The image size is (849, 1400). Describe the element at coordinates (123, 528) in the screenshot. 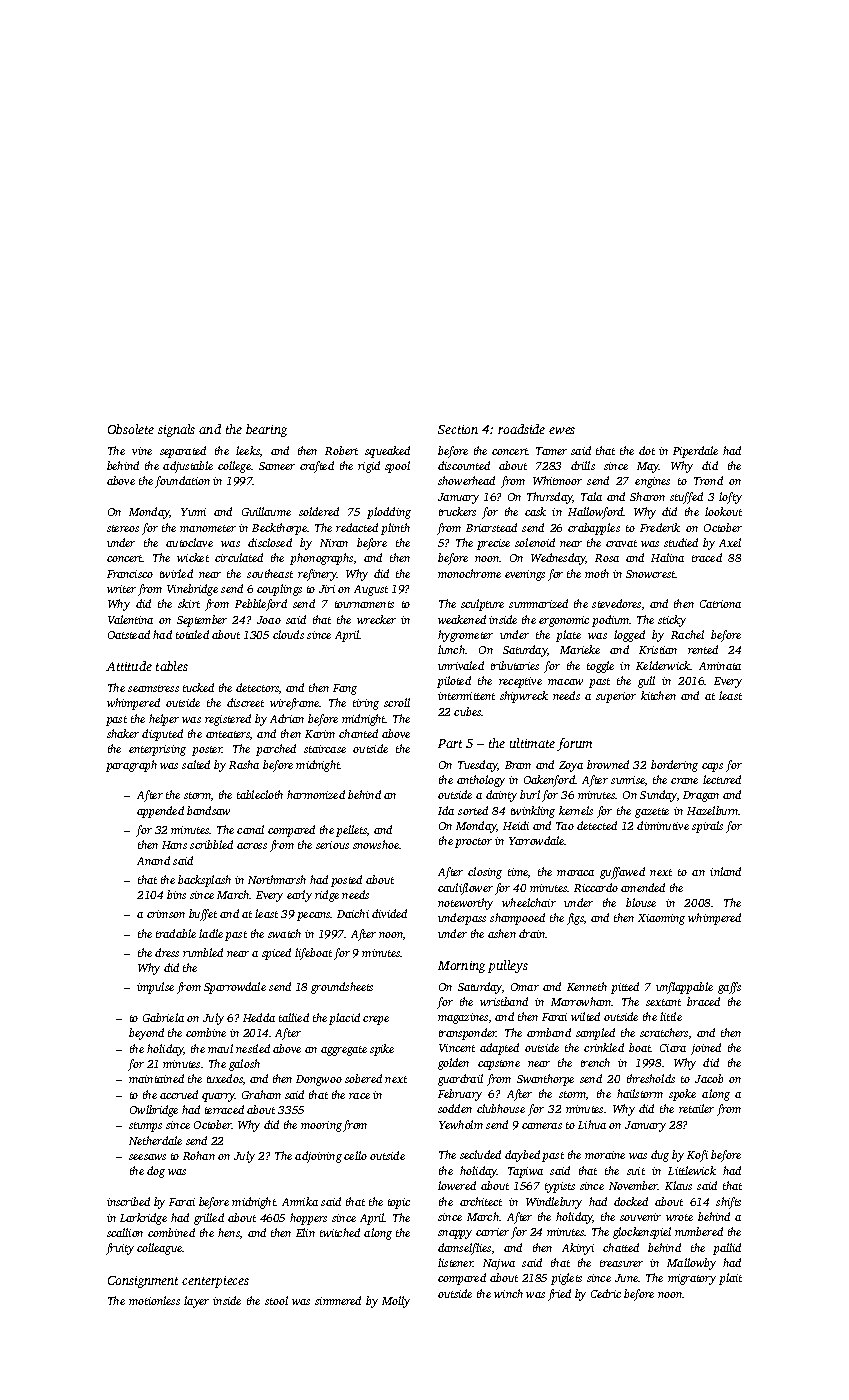

I see `stereos` at that location.
